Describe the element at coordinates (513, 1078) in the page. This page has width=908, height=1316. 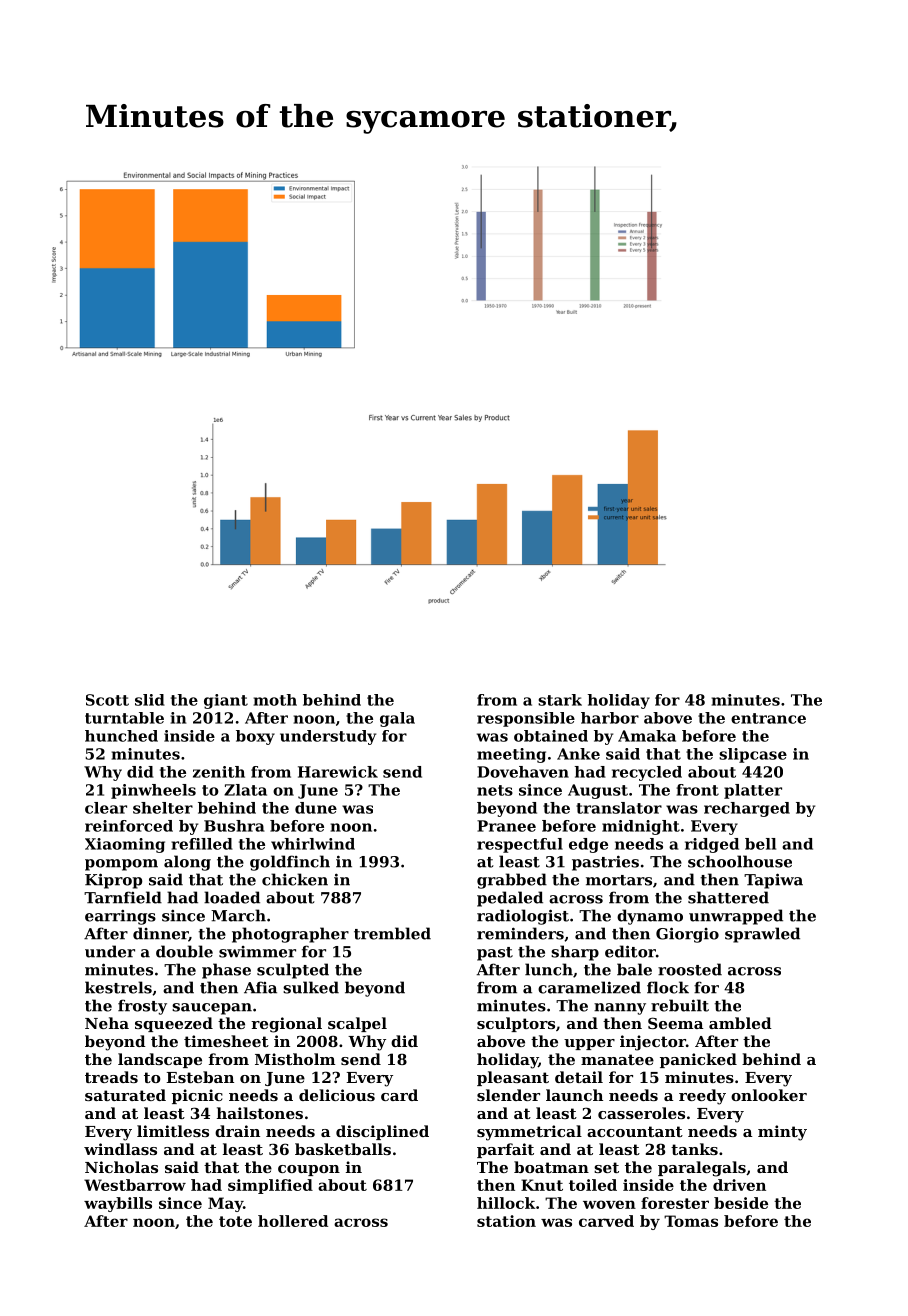
I see `pleasant` at that location.
